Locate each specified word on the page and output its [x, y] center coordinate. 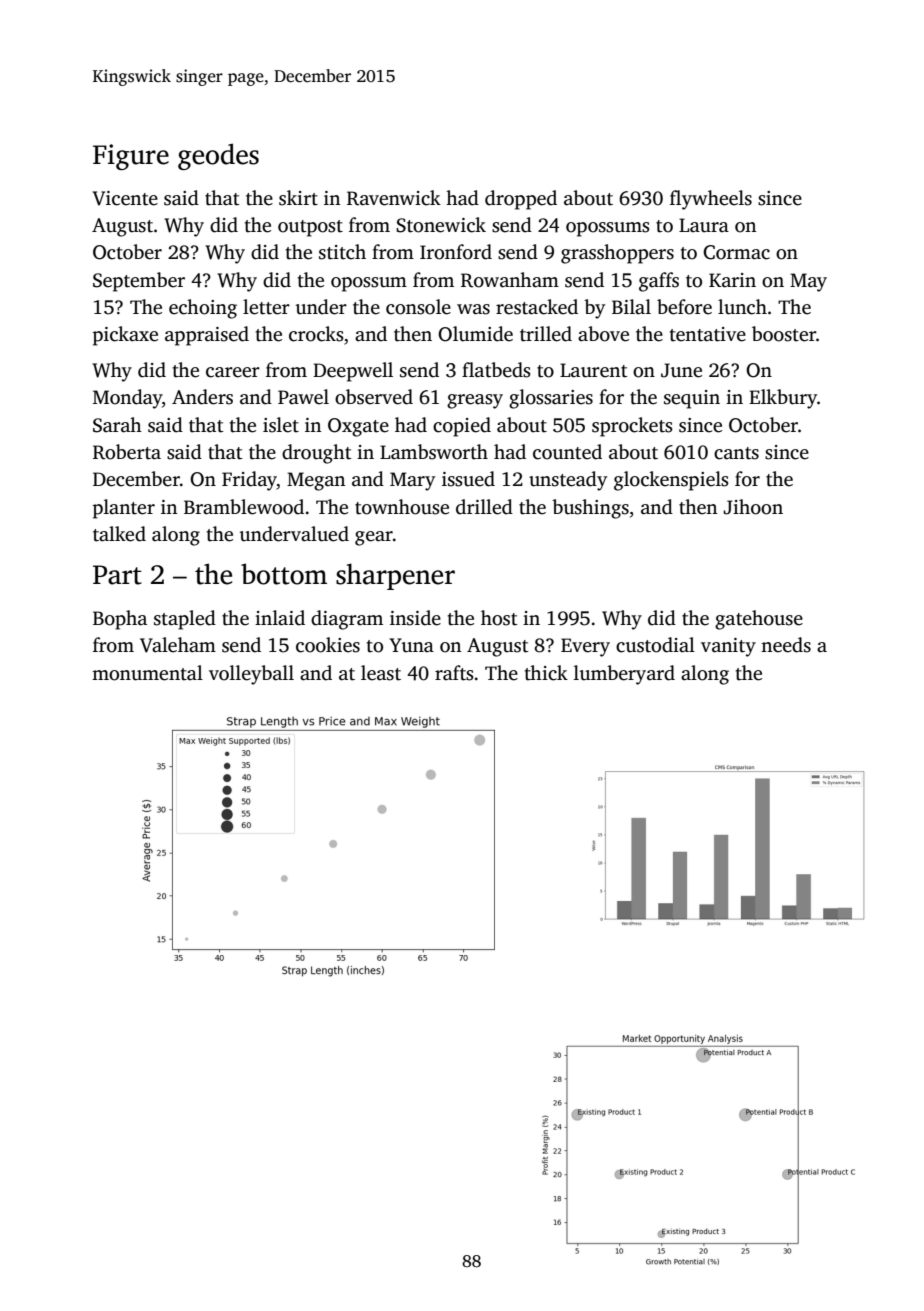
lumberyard [624, 675]
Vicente [125, 198]
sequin [692, 399]
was [473, 309]
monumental [147, 673]
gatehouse [759, 620]
